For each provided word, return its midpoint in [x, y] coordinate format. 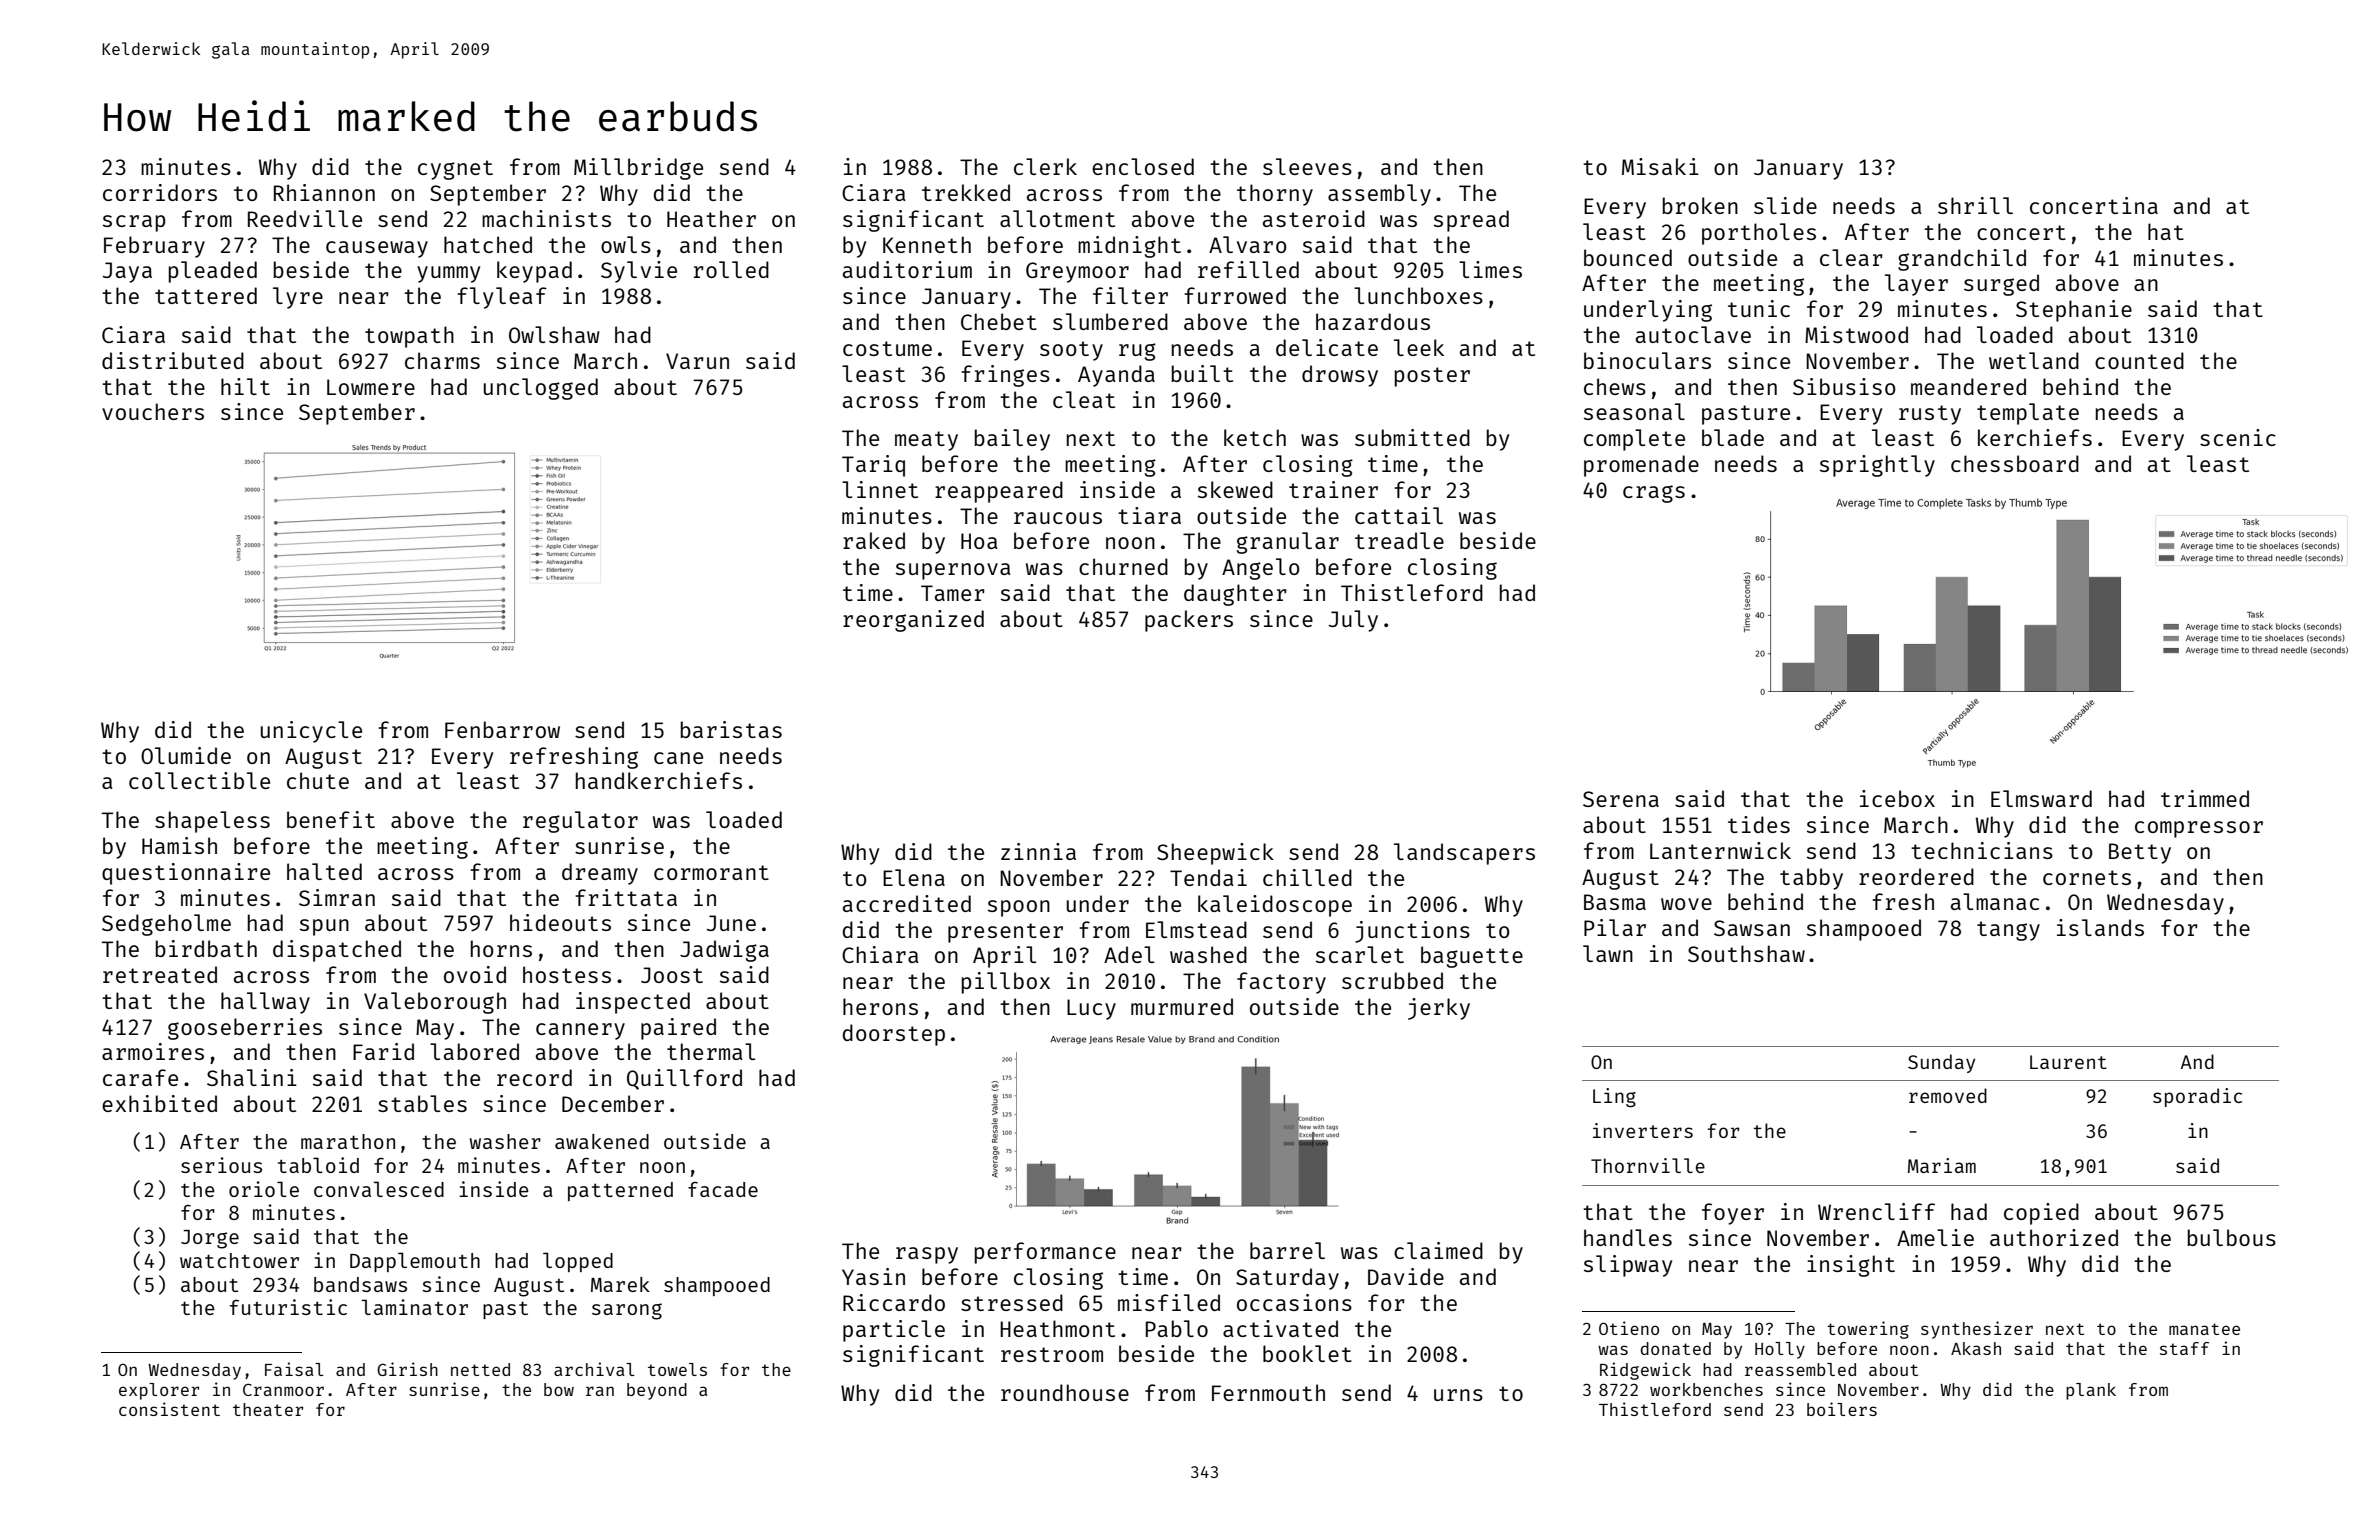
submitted [1412, 437]
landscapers [1464, 854]
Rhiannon [324, 192]
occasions [1294, 1302]
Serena [1621, 799]
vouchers [153, 411]
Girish [407, 1369]
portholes [1759, 234]
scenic [2238, 437]
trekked [966, 192]
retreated [160, 974]
